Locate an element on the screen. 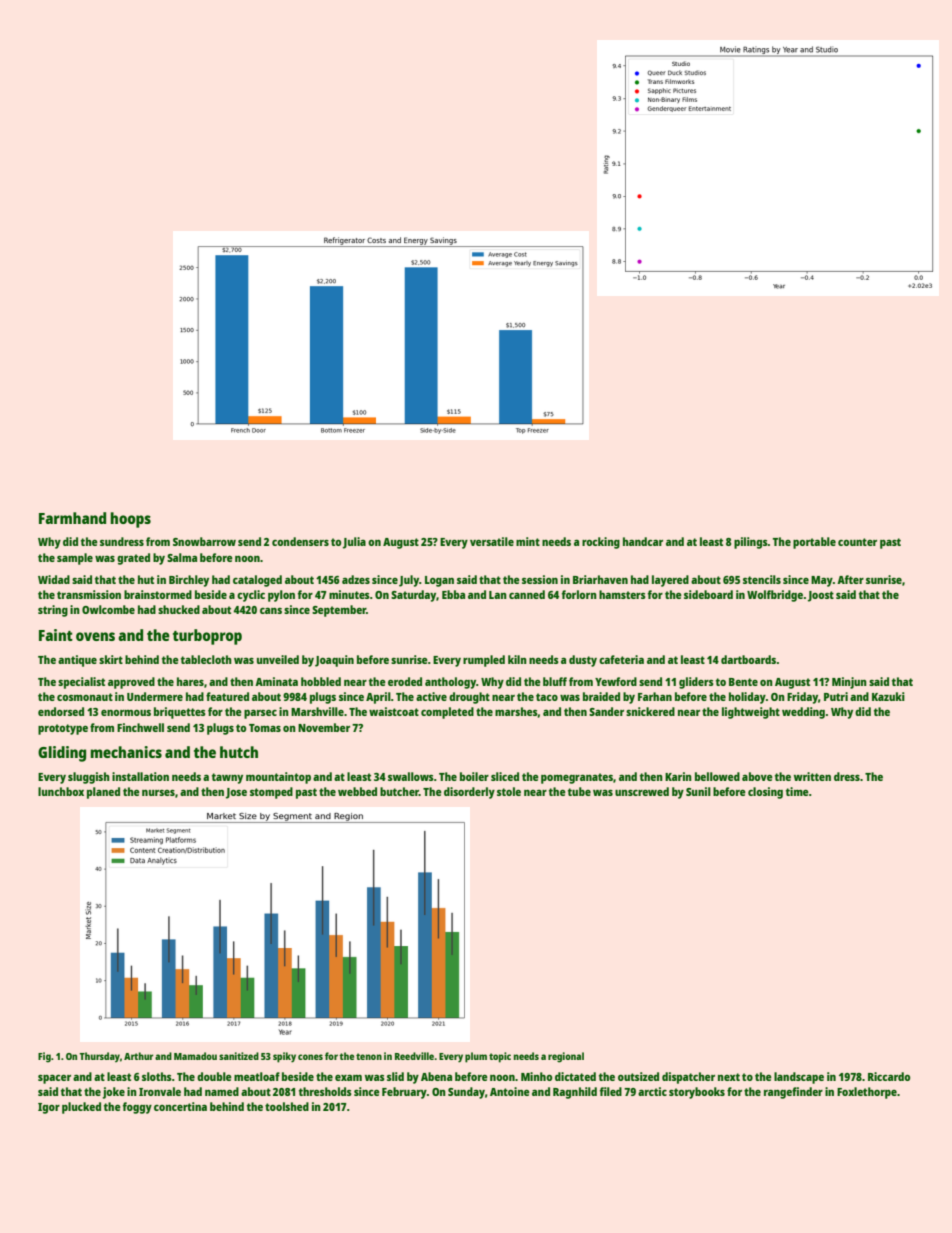 The height and width of the screenshot is (1233, 952). spacer is located at coordinates (54, 1079).
